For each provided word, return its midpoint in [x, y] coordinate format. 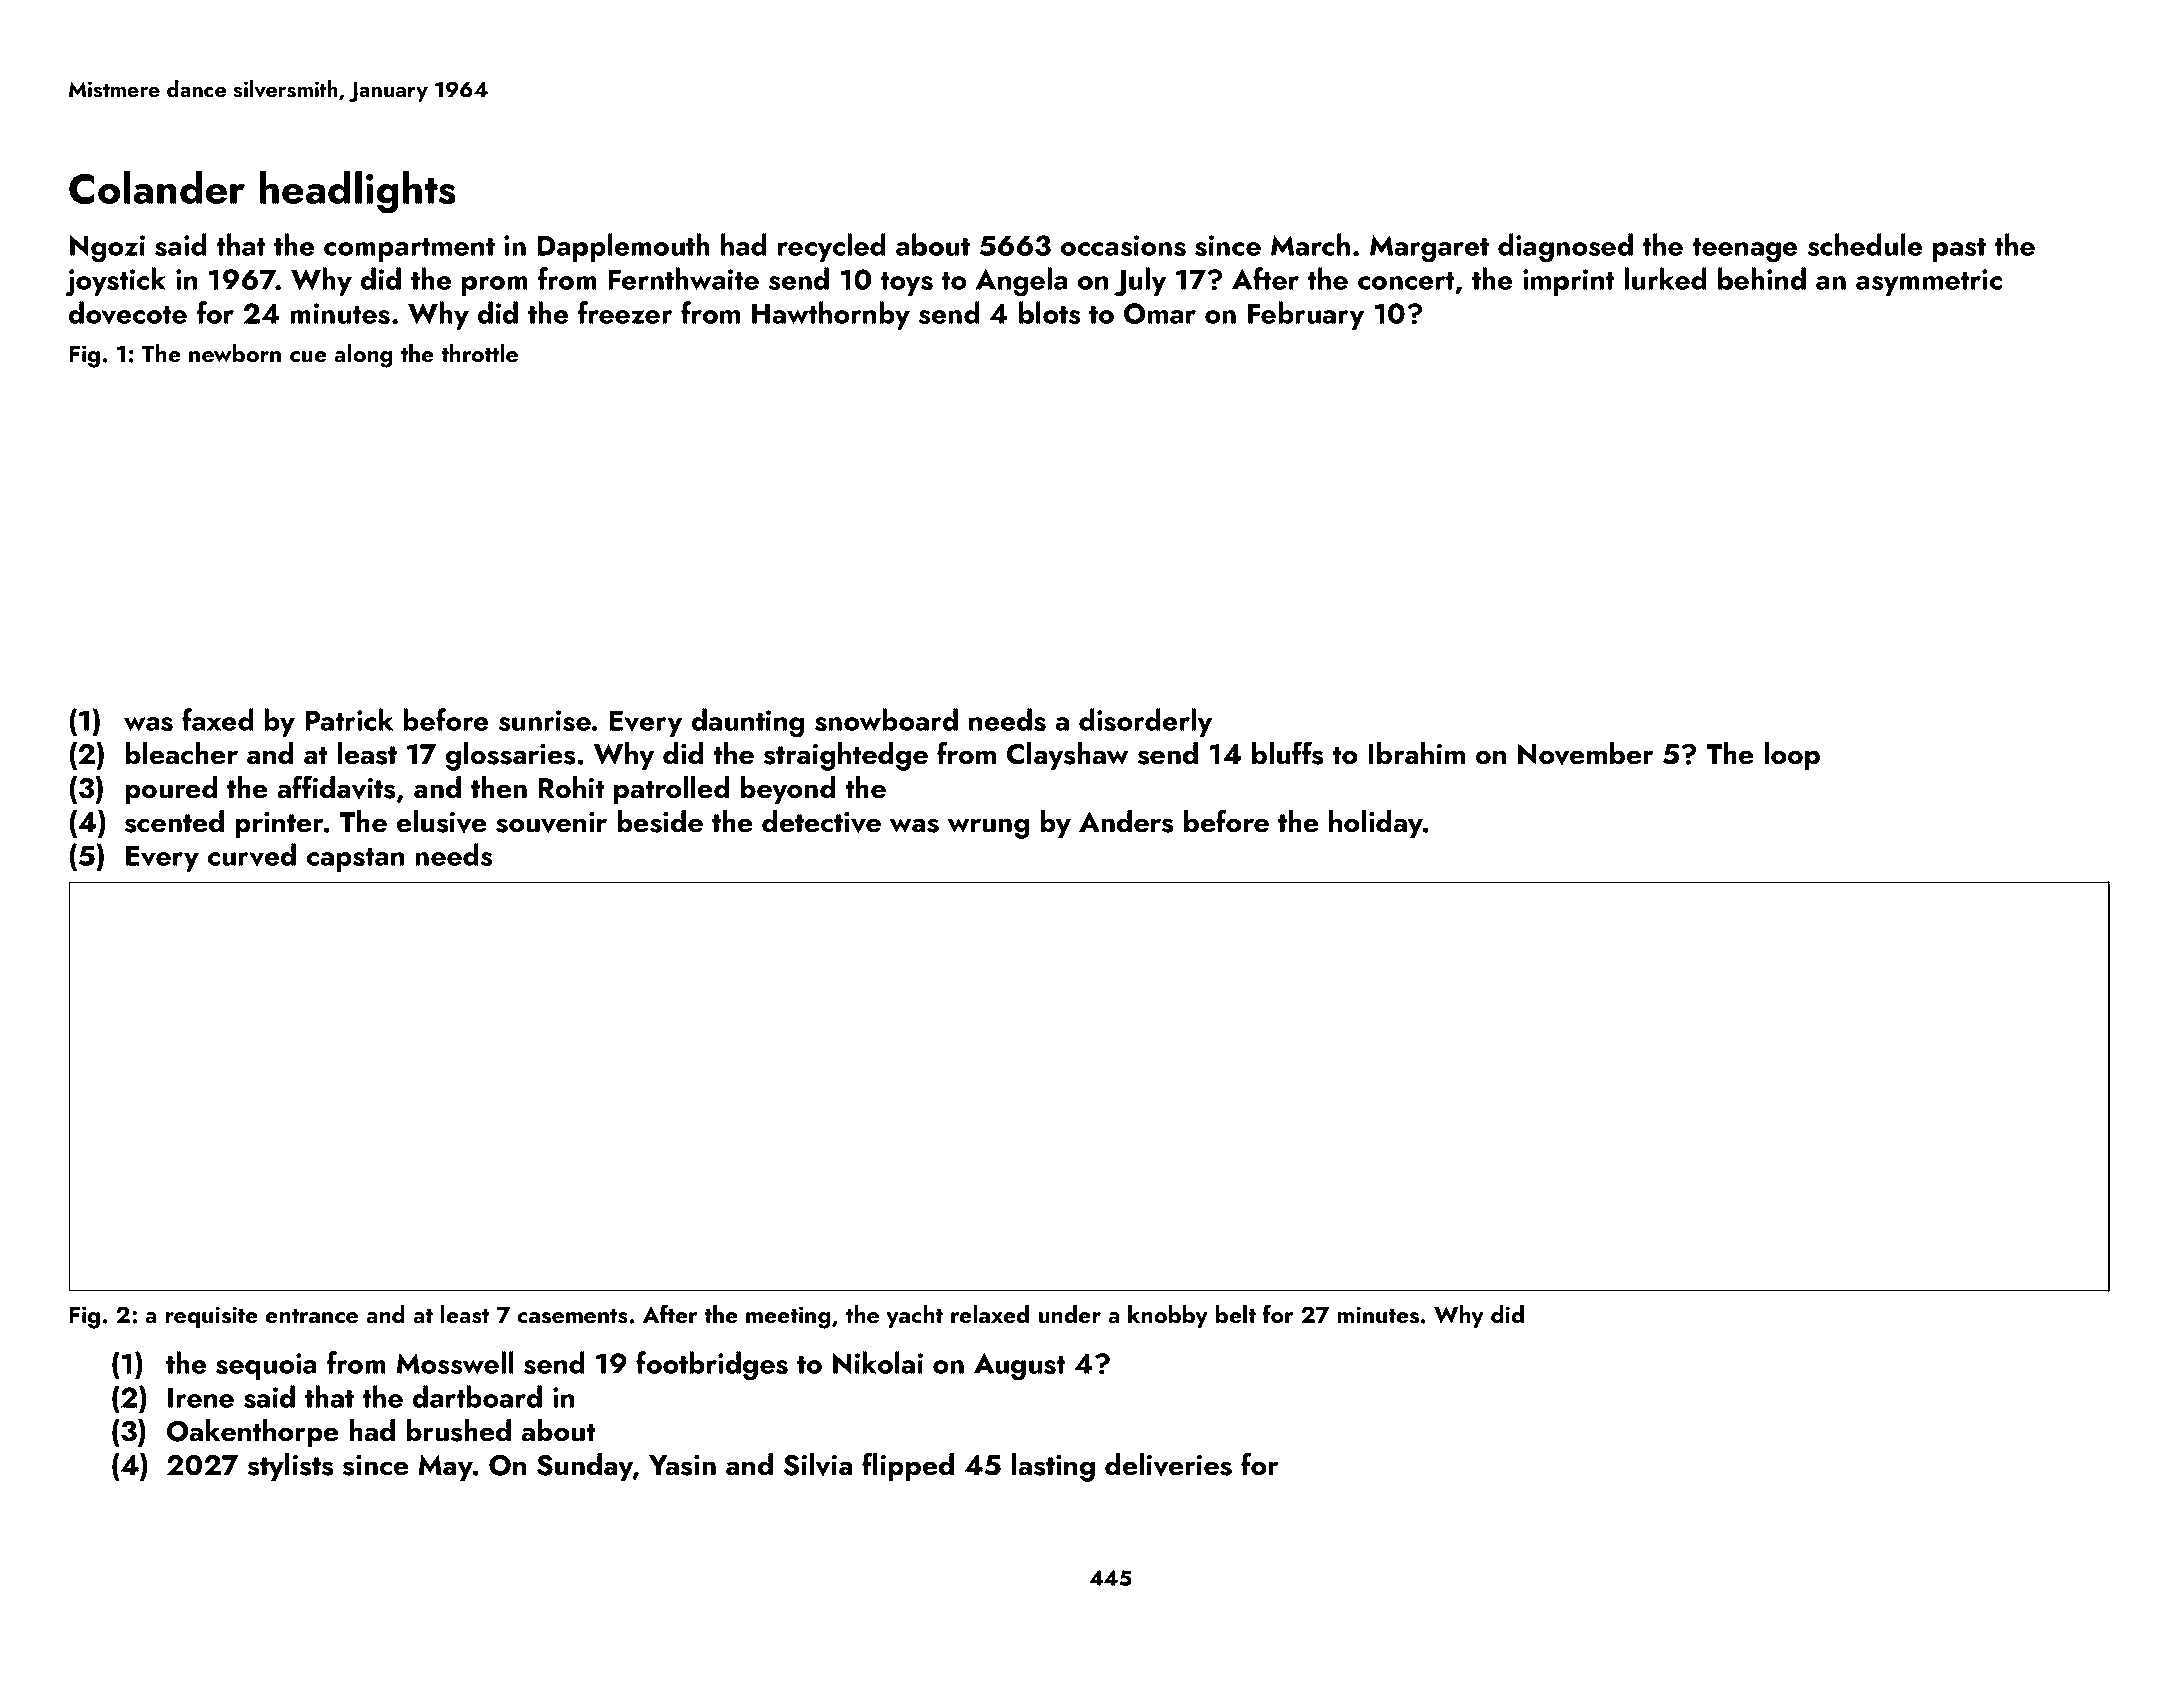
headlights [358, 192]
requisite [212, 1317]
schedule [1865, 244]
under [1070, 1314]
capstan [355, 860]
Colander [157, 187]
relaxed [990, 1314]
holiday [1376, 824]
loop [1792, 756]
